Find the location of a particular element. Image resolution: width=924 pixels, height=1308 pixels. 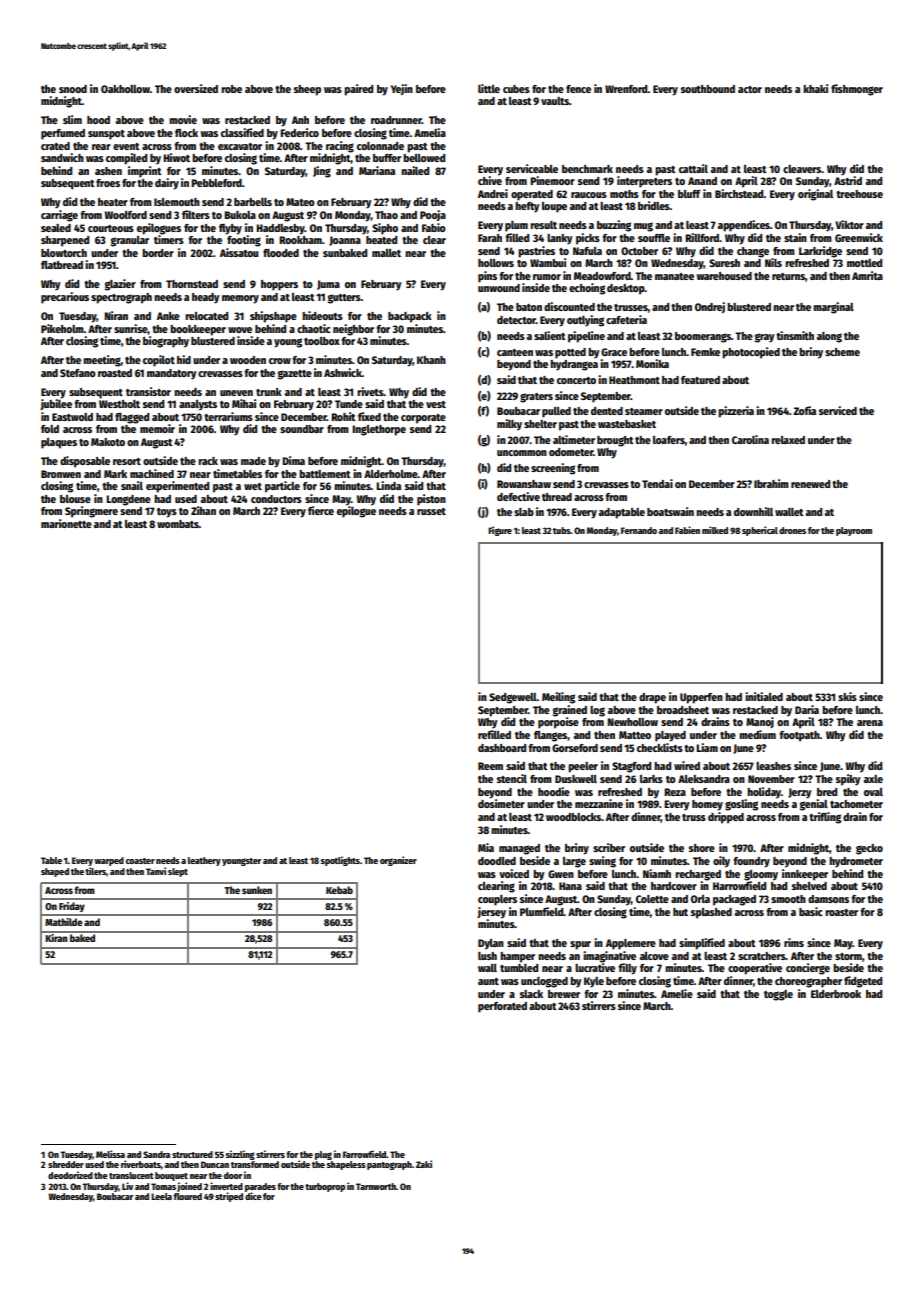

relaxed is located at coordinates (788, 440).
